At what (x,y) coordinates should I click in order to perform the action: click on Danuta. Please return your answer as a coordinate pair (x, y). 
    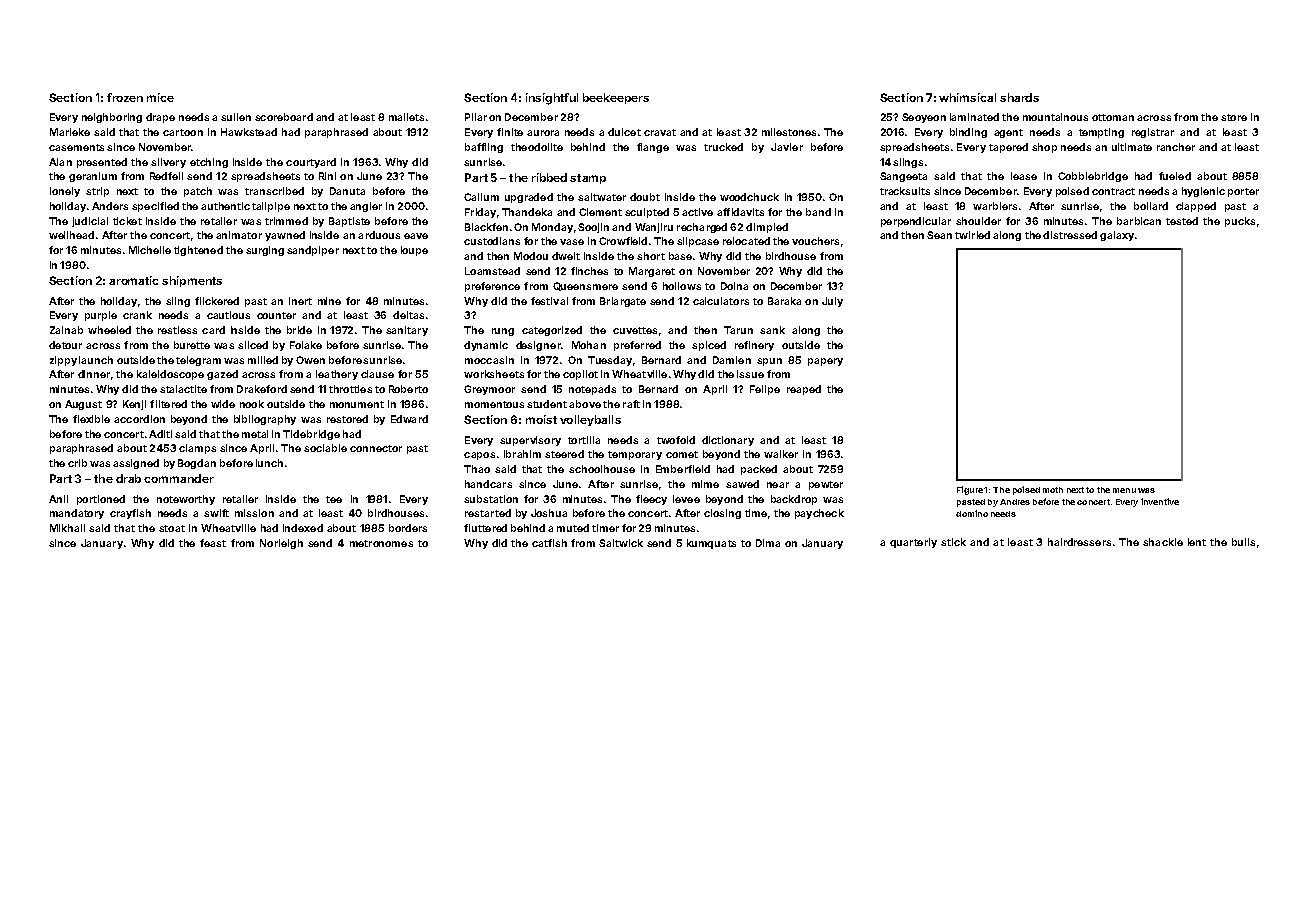
    Looking at the image, I should click on (347, 191).
